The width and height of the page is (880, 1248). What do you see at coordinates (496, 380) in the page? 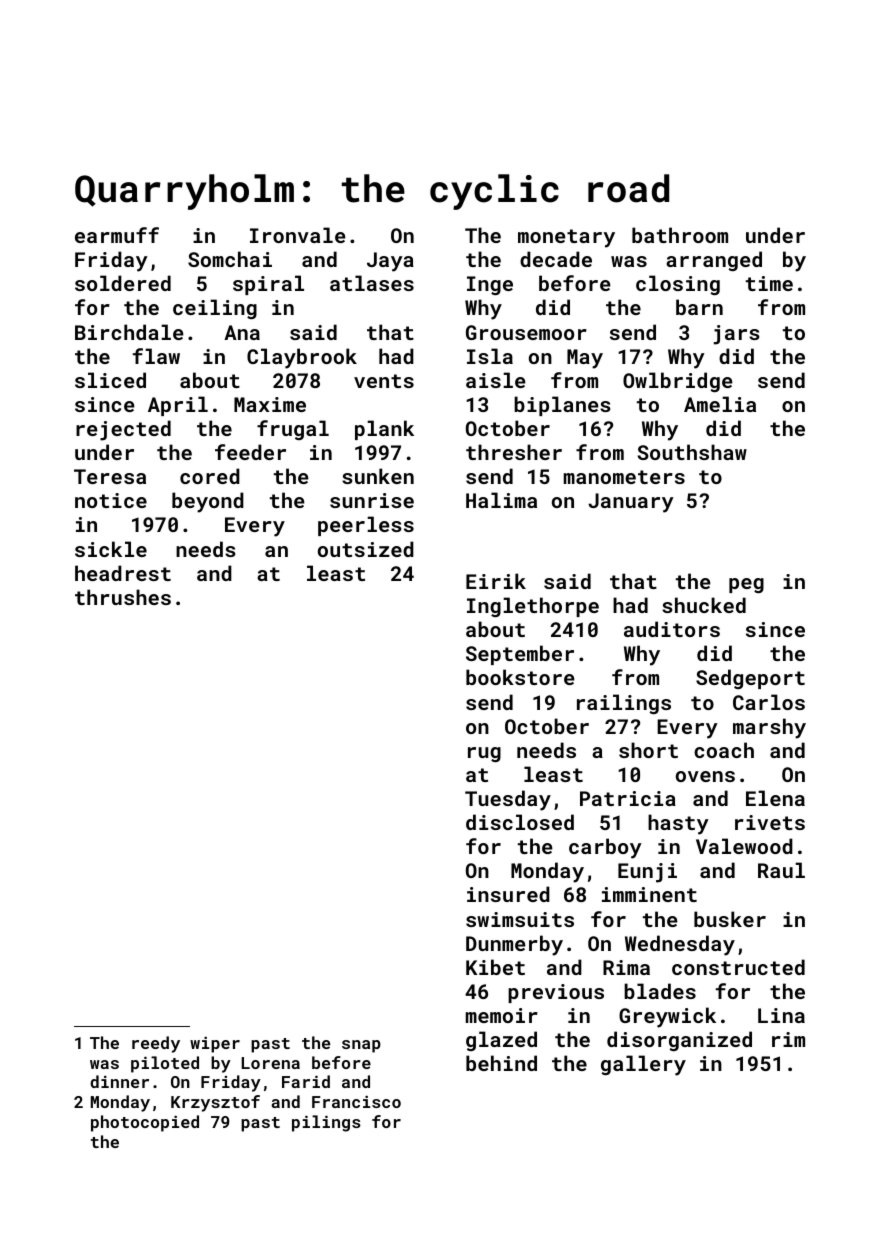
I see `aisle` at bounding box center [496, 380].
